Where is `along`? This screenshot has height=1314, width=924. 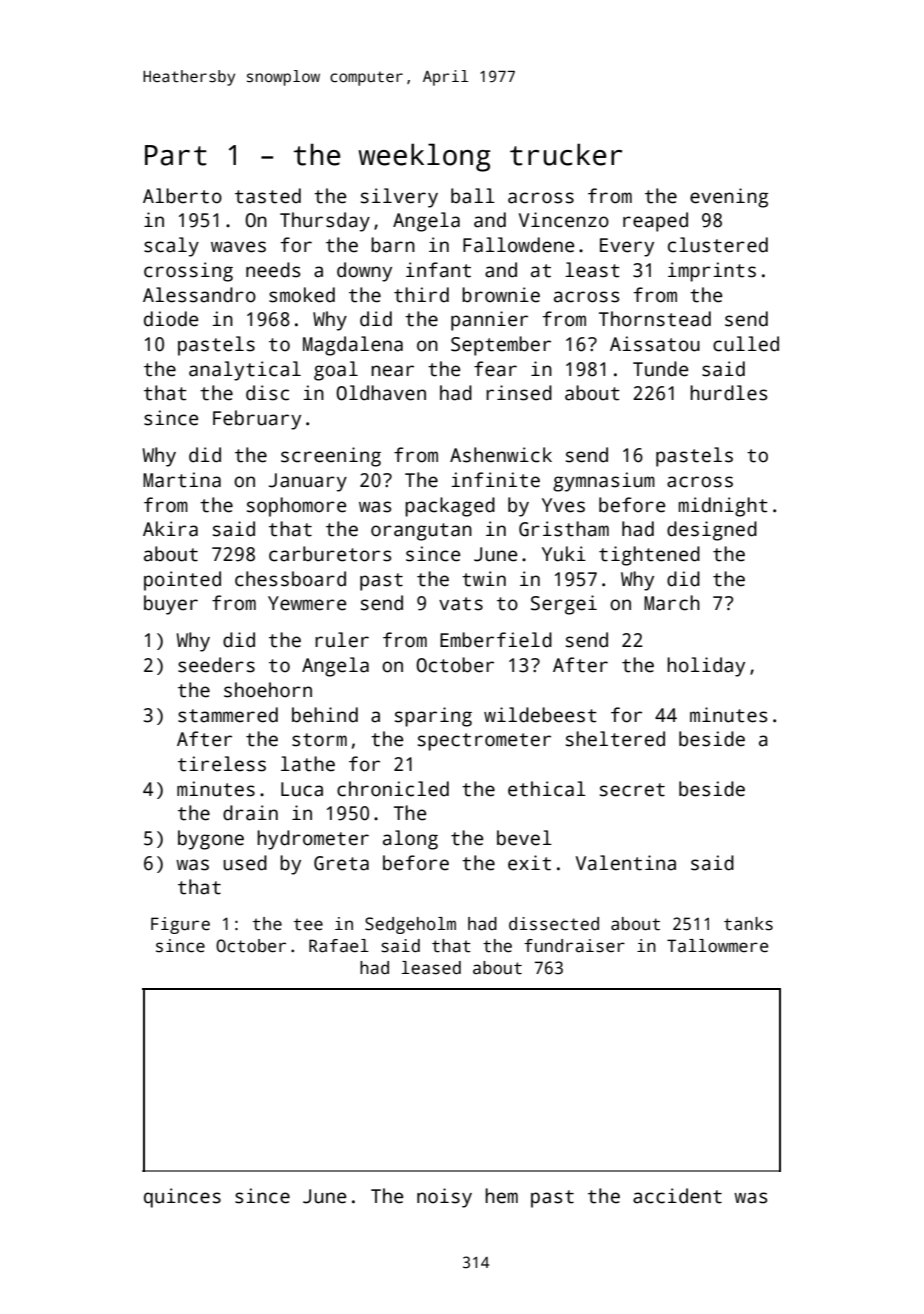
along is located at coordinates (410, 840).
